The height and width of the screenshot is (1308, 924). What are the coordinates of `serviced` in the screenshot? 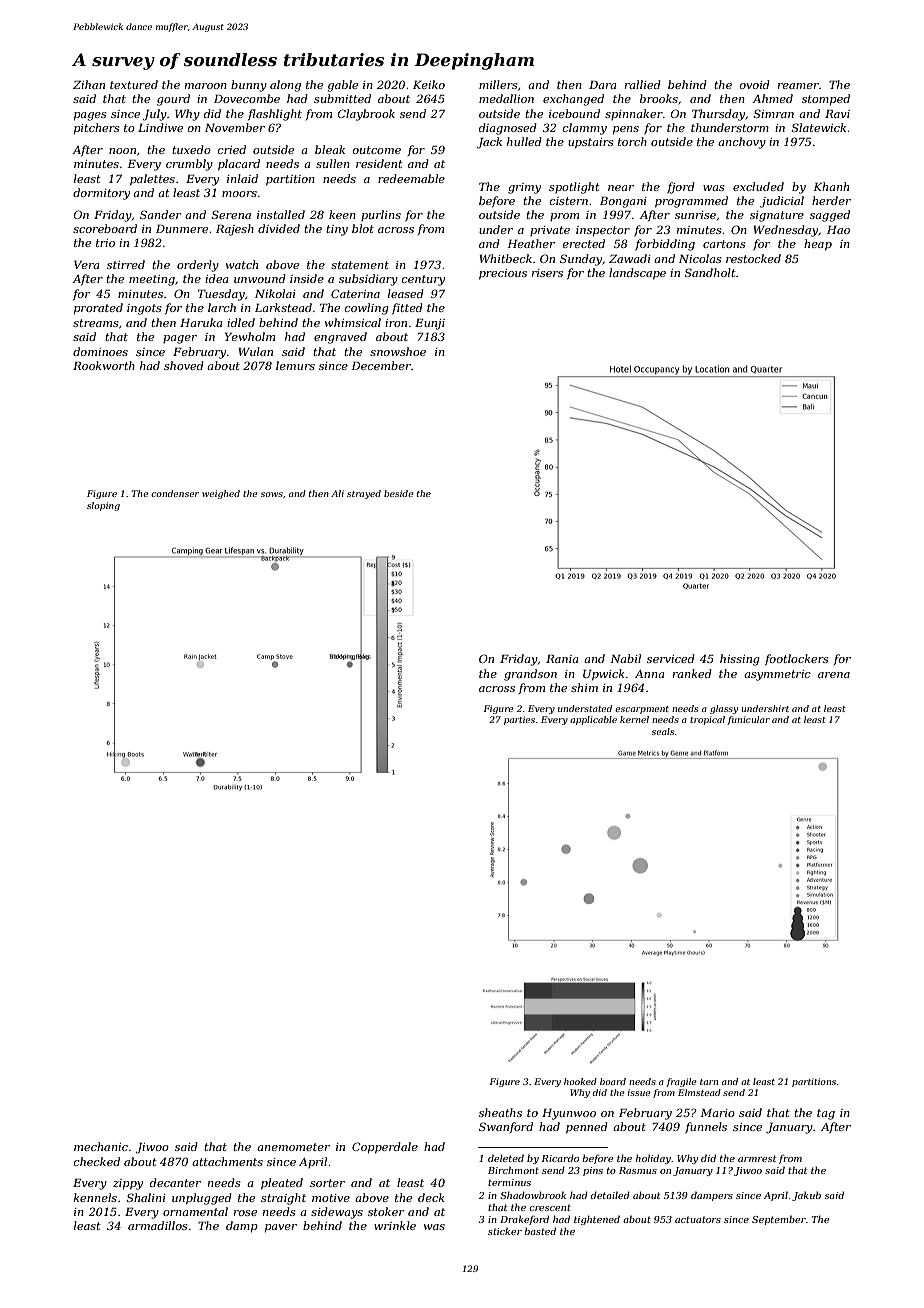 It's located at (671, 658).
